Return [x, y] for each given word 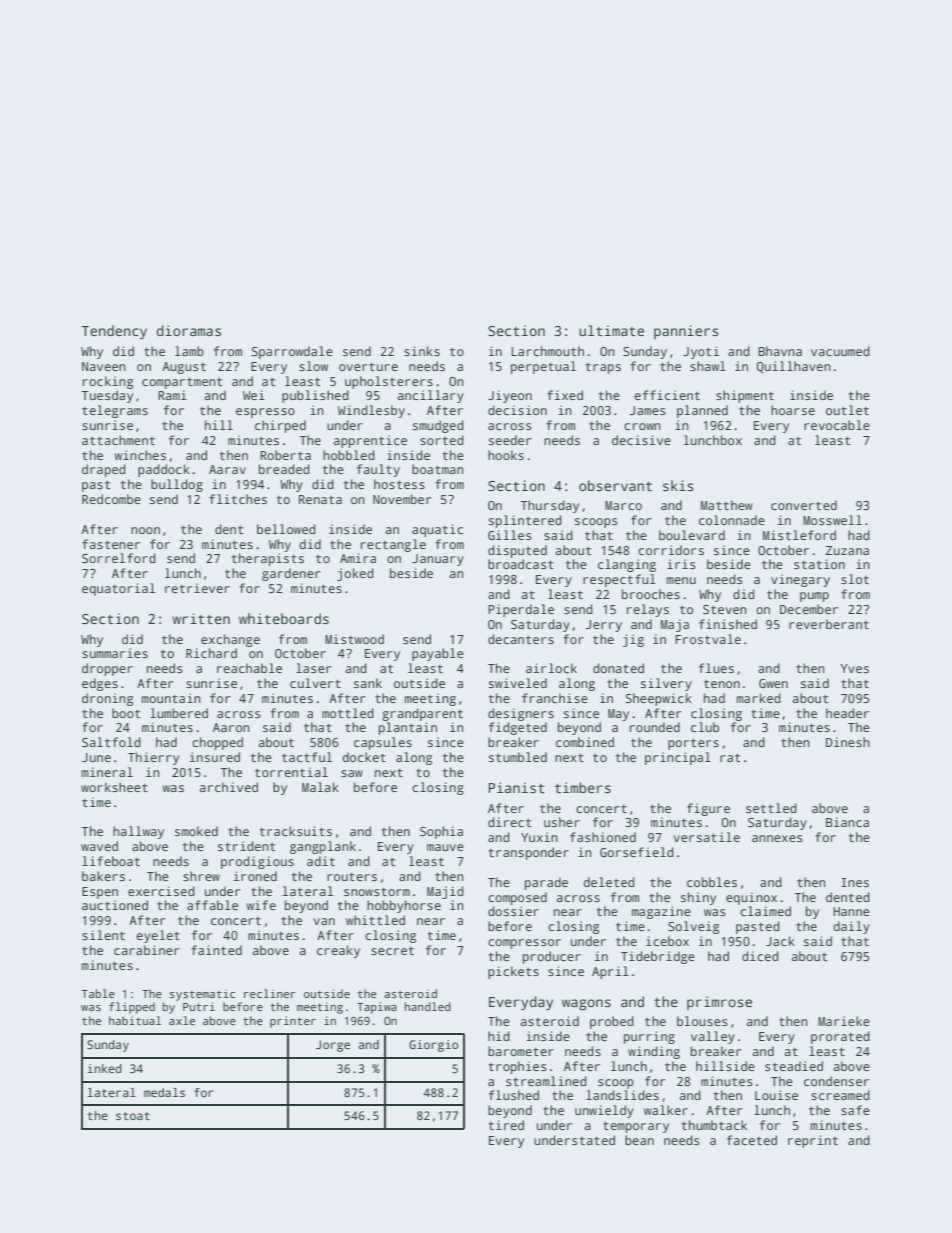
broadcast [521, 564]
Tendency [114, 332]
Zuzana [847, 550]
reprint [813, 1141]
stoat [133, 1116]
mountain [171, 698]
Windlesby [371, 411]
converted [804, 505]
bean [639, 1140]
